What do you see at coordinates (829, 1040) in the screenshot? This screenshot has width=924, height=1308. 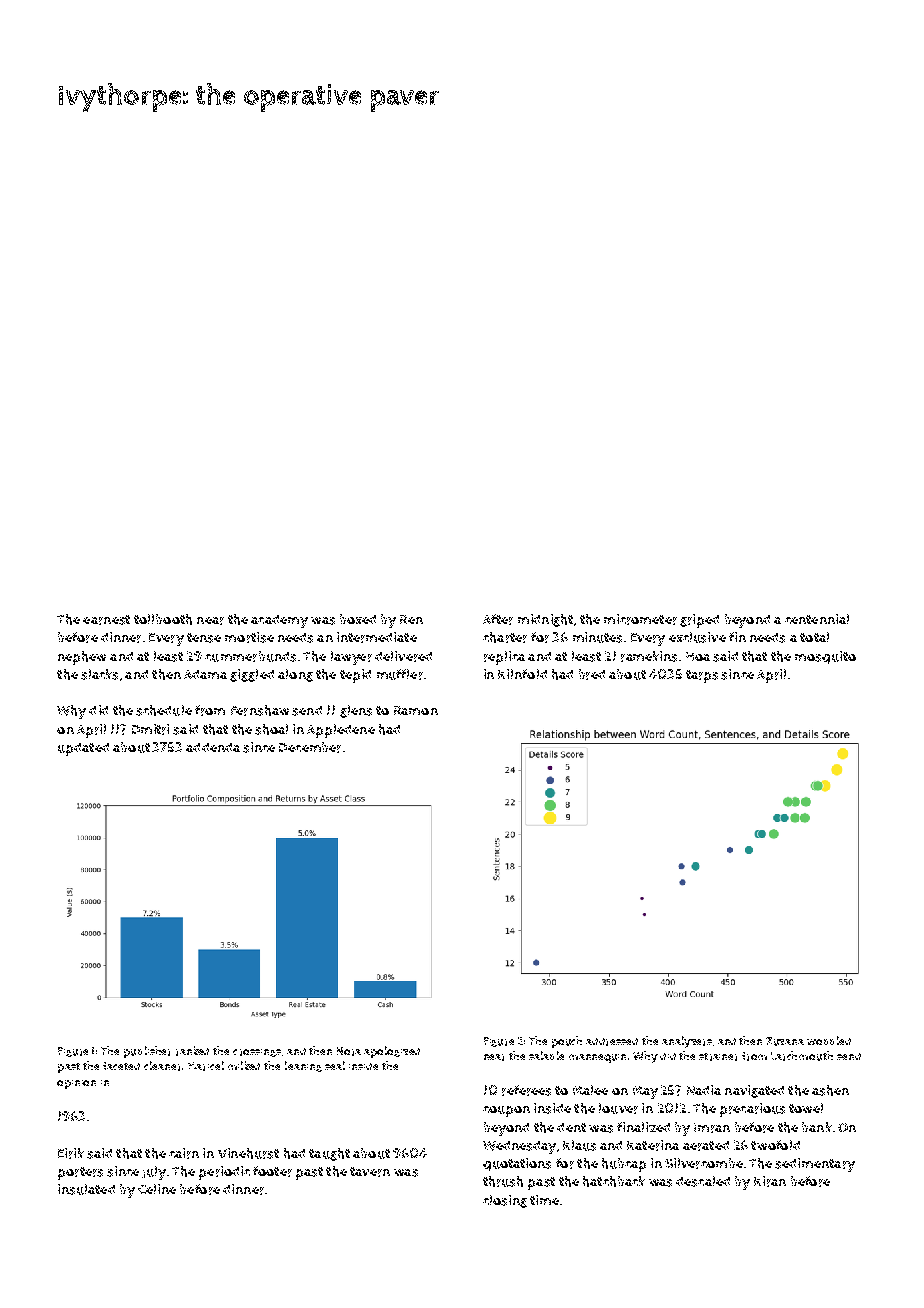 I see `wobbled` at bounding box center [829, 1040].
